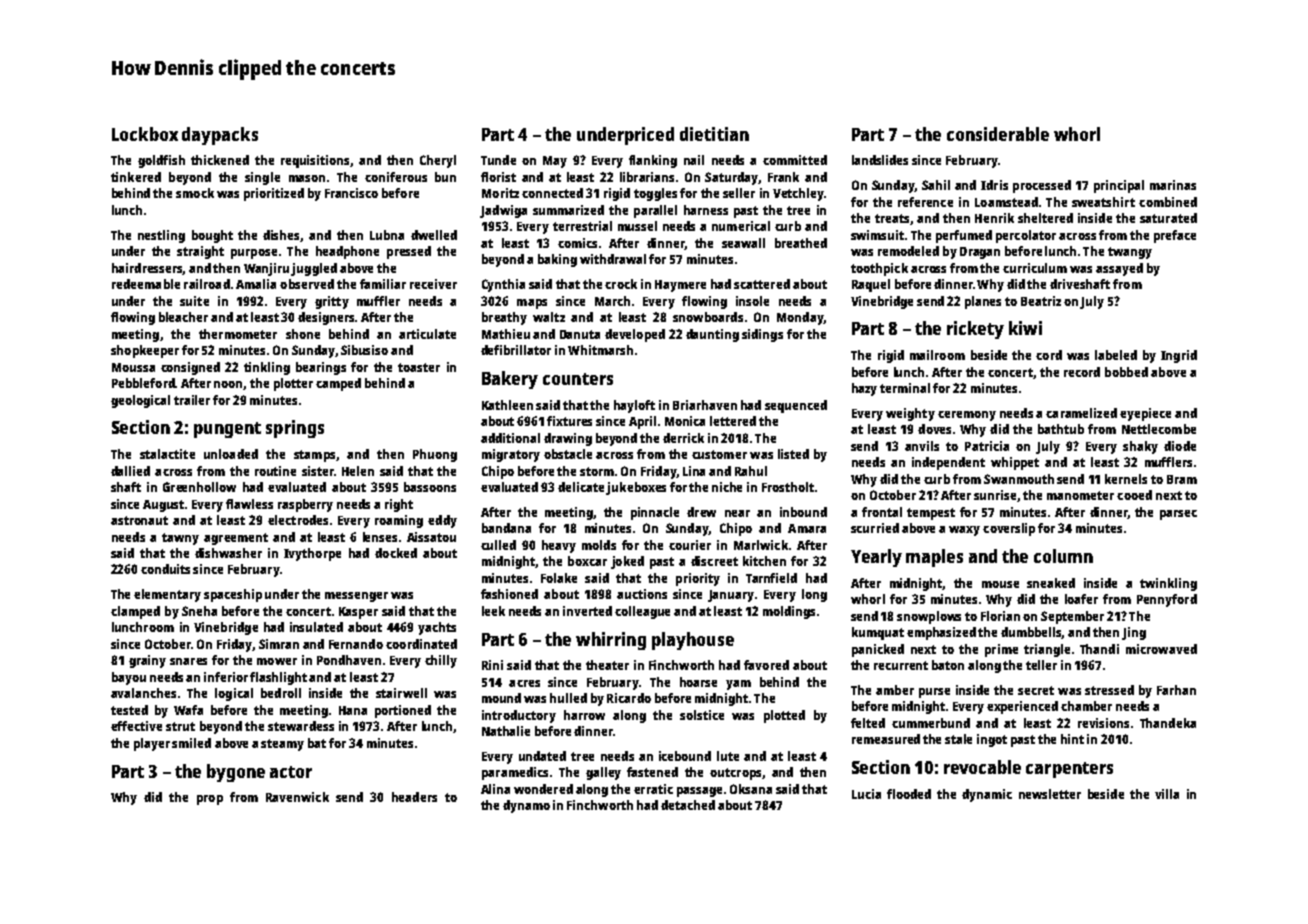 The image size is (1308, 924). Describe the element at coordinates (358, 613) in the screenshot. I see `Kasper` at that location.
